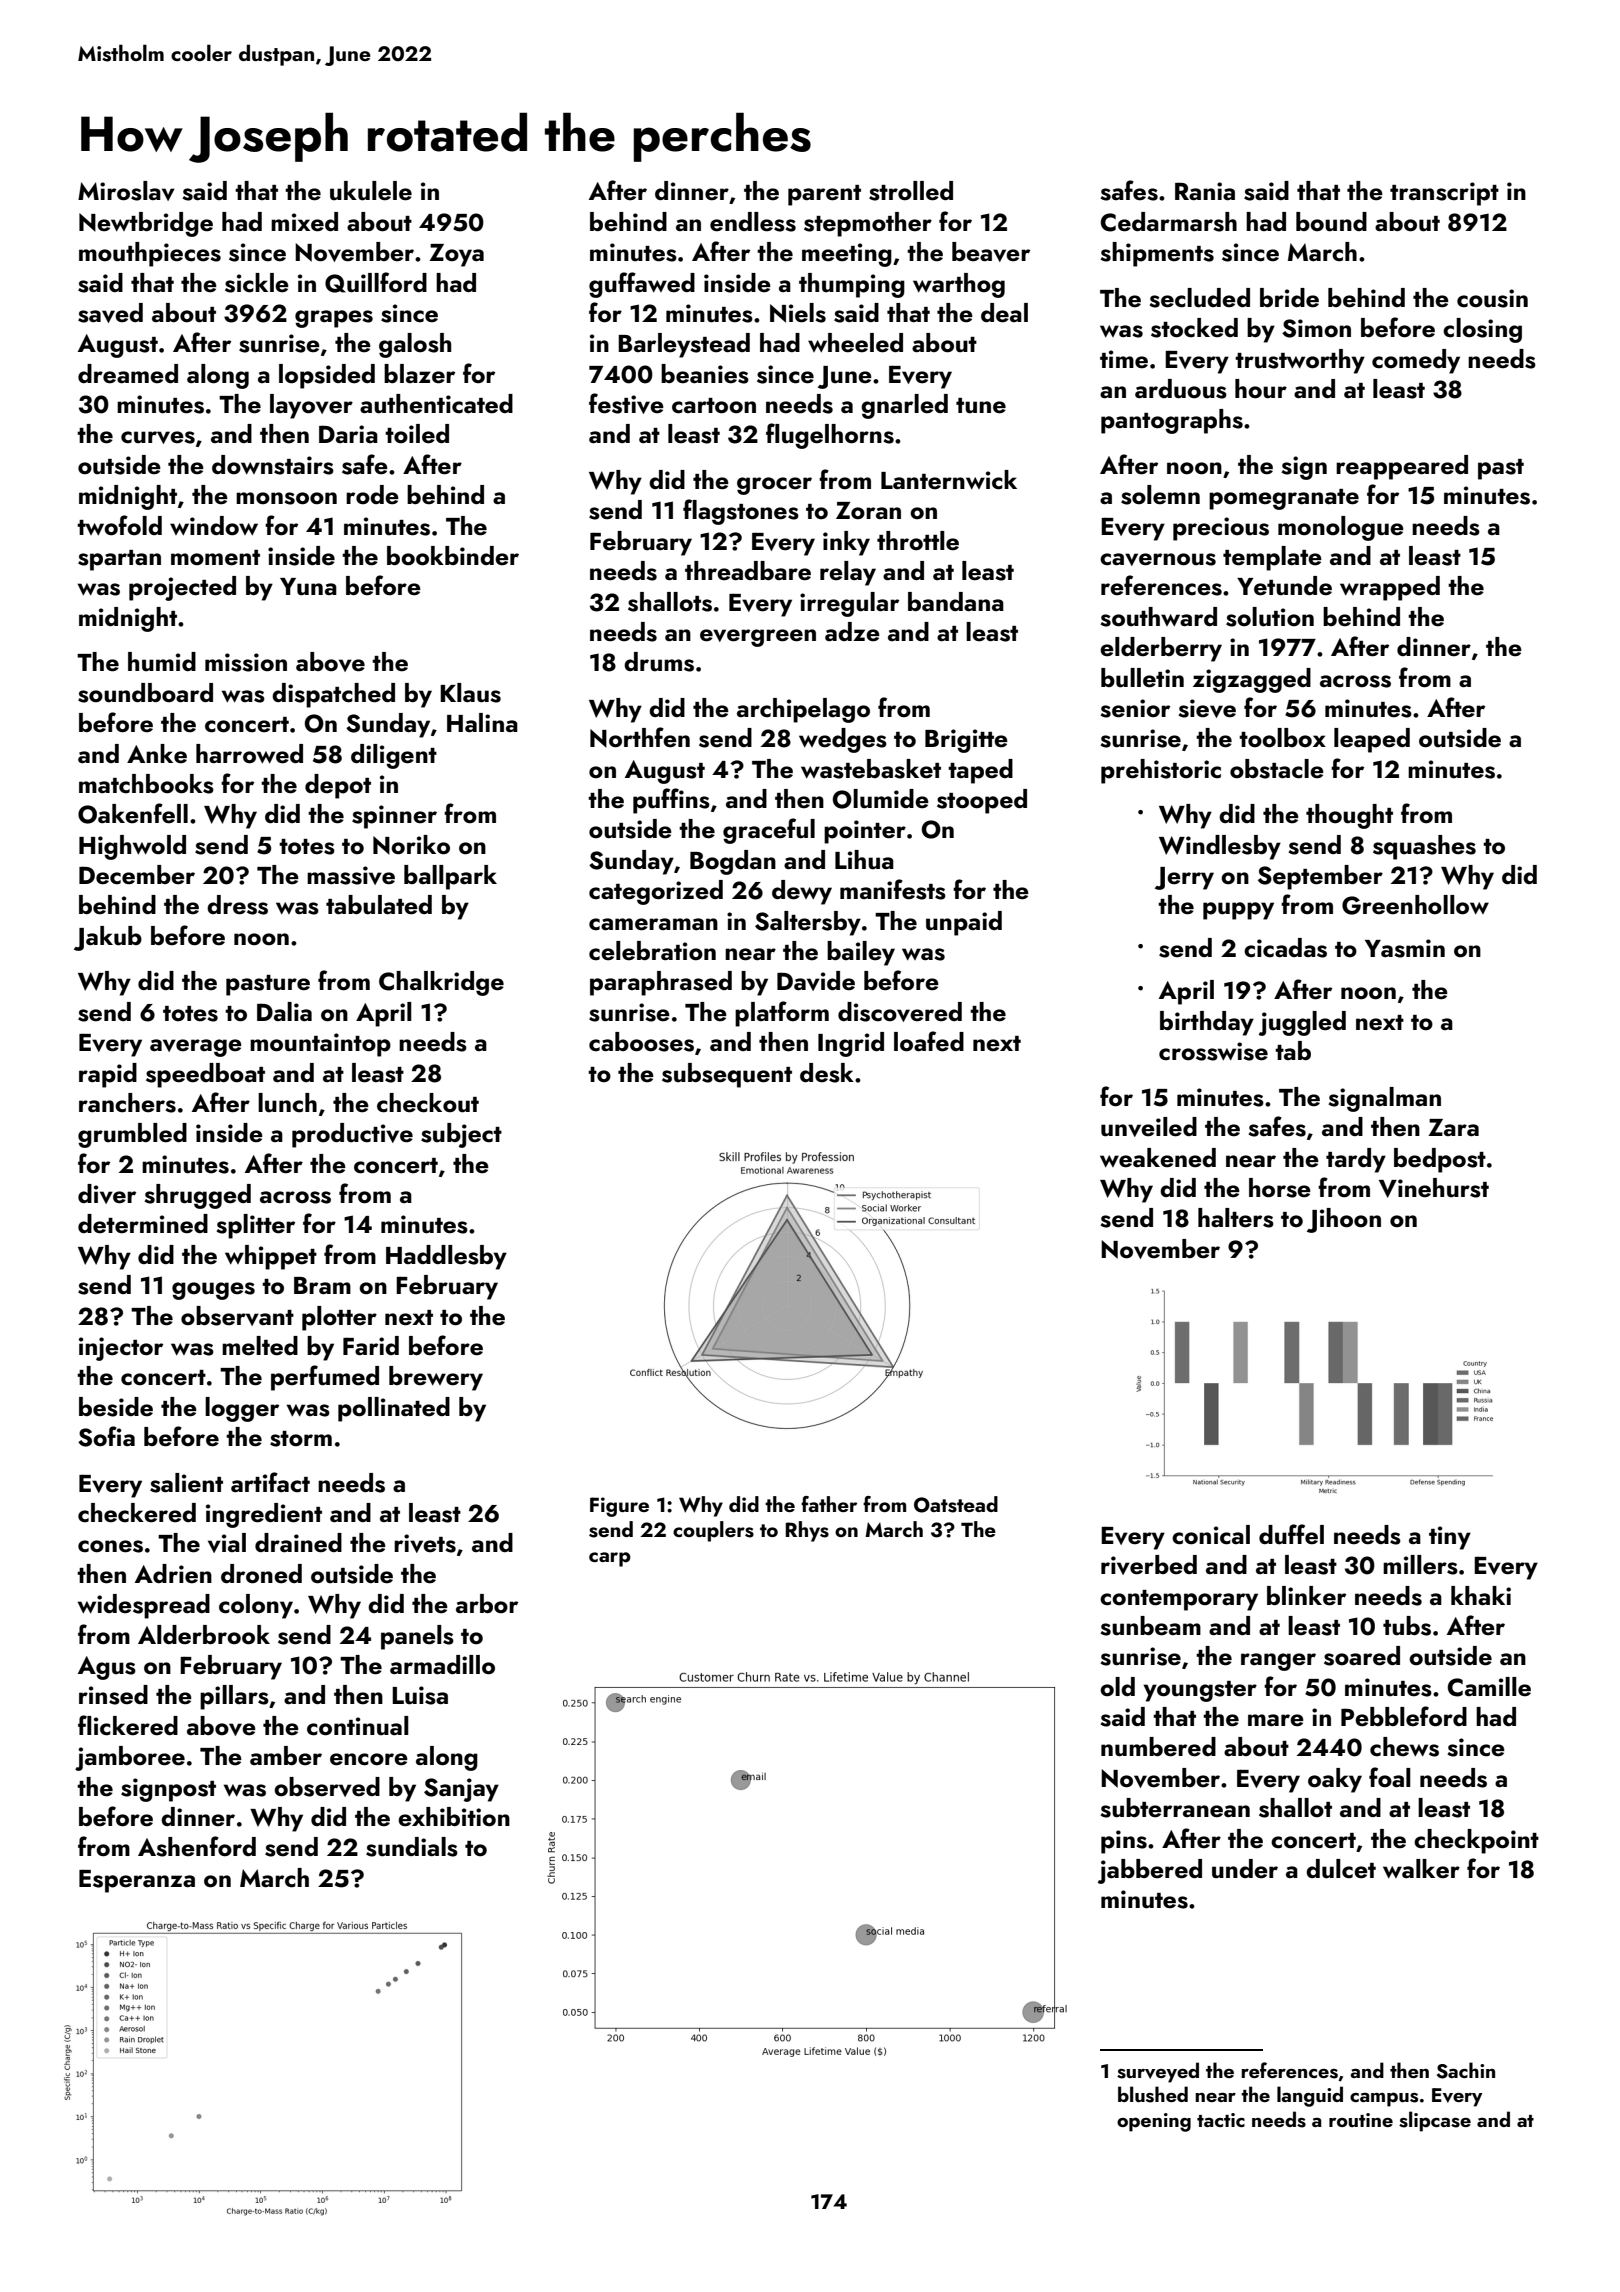 This screenshot has width=1620, height=2292. What do you see at coordinates (137, 1881) in the screenshot?
I see `Esperanza` at bounding box center [137, 1881].
